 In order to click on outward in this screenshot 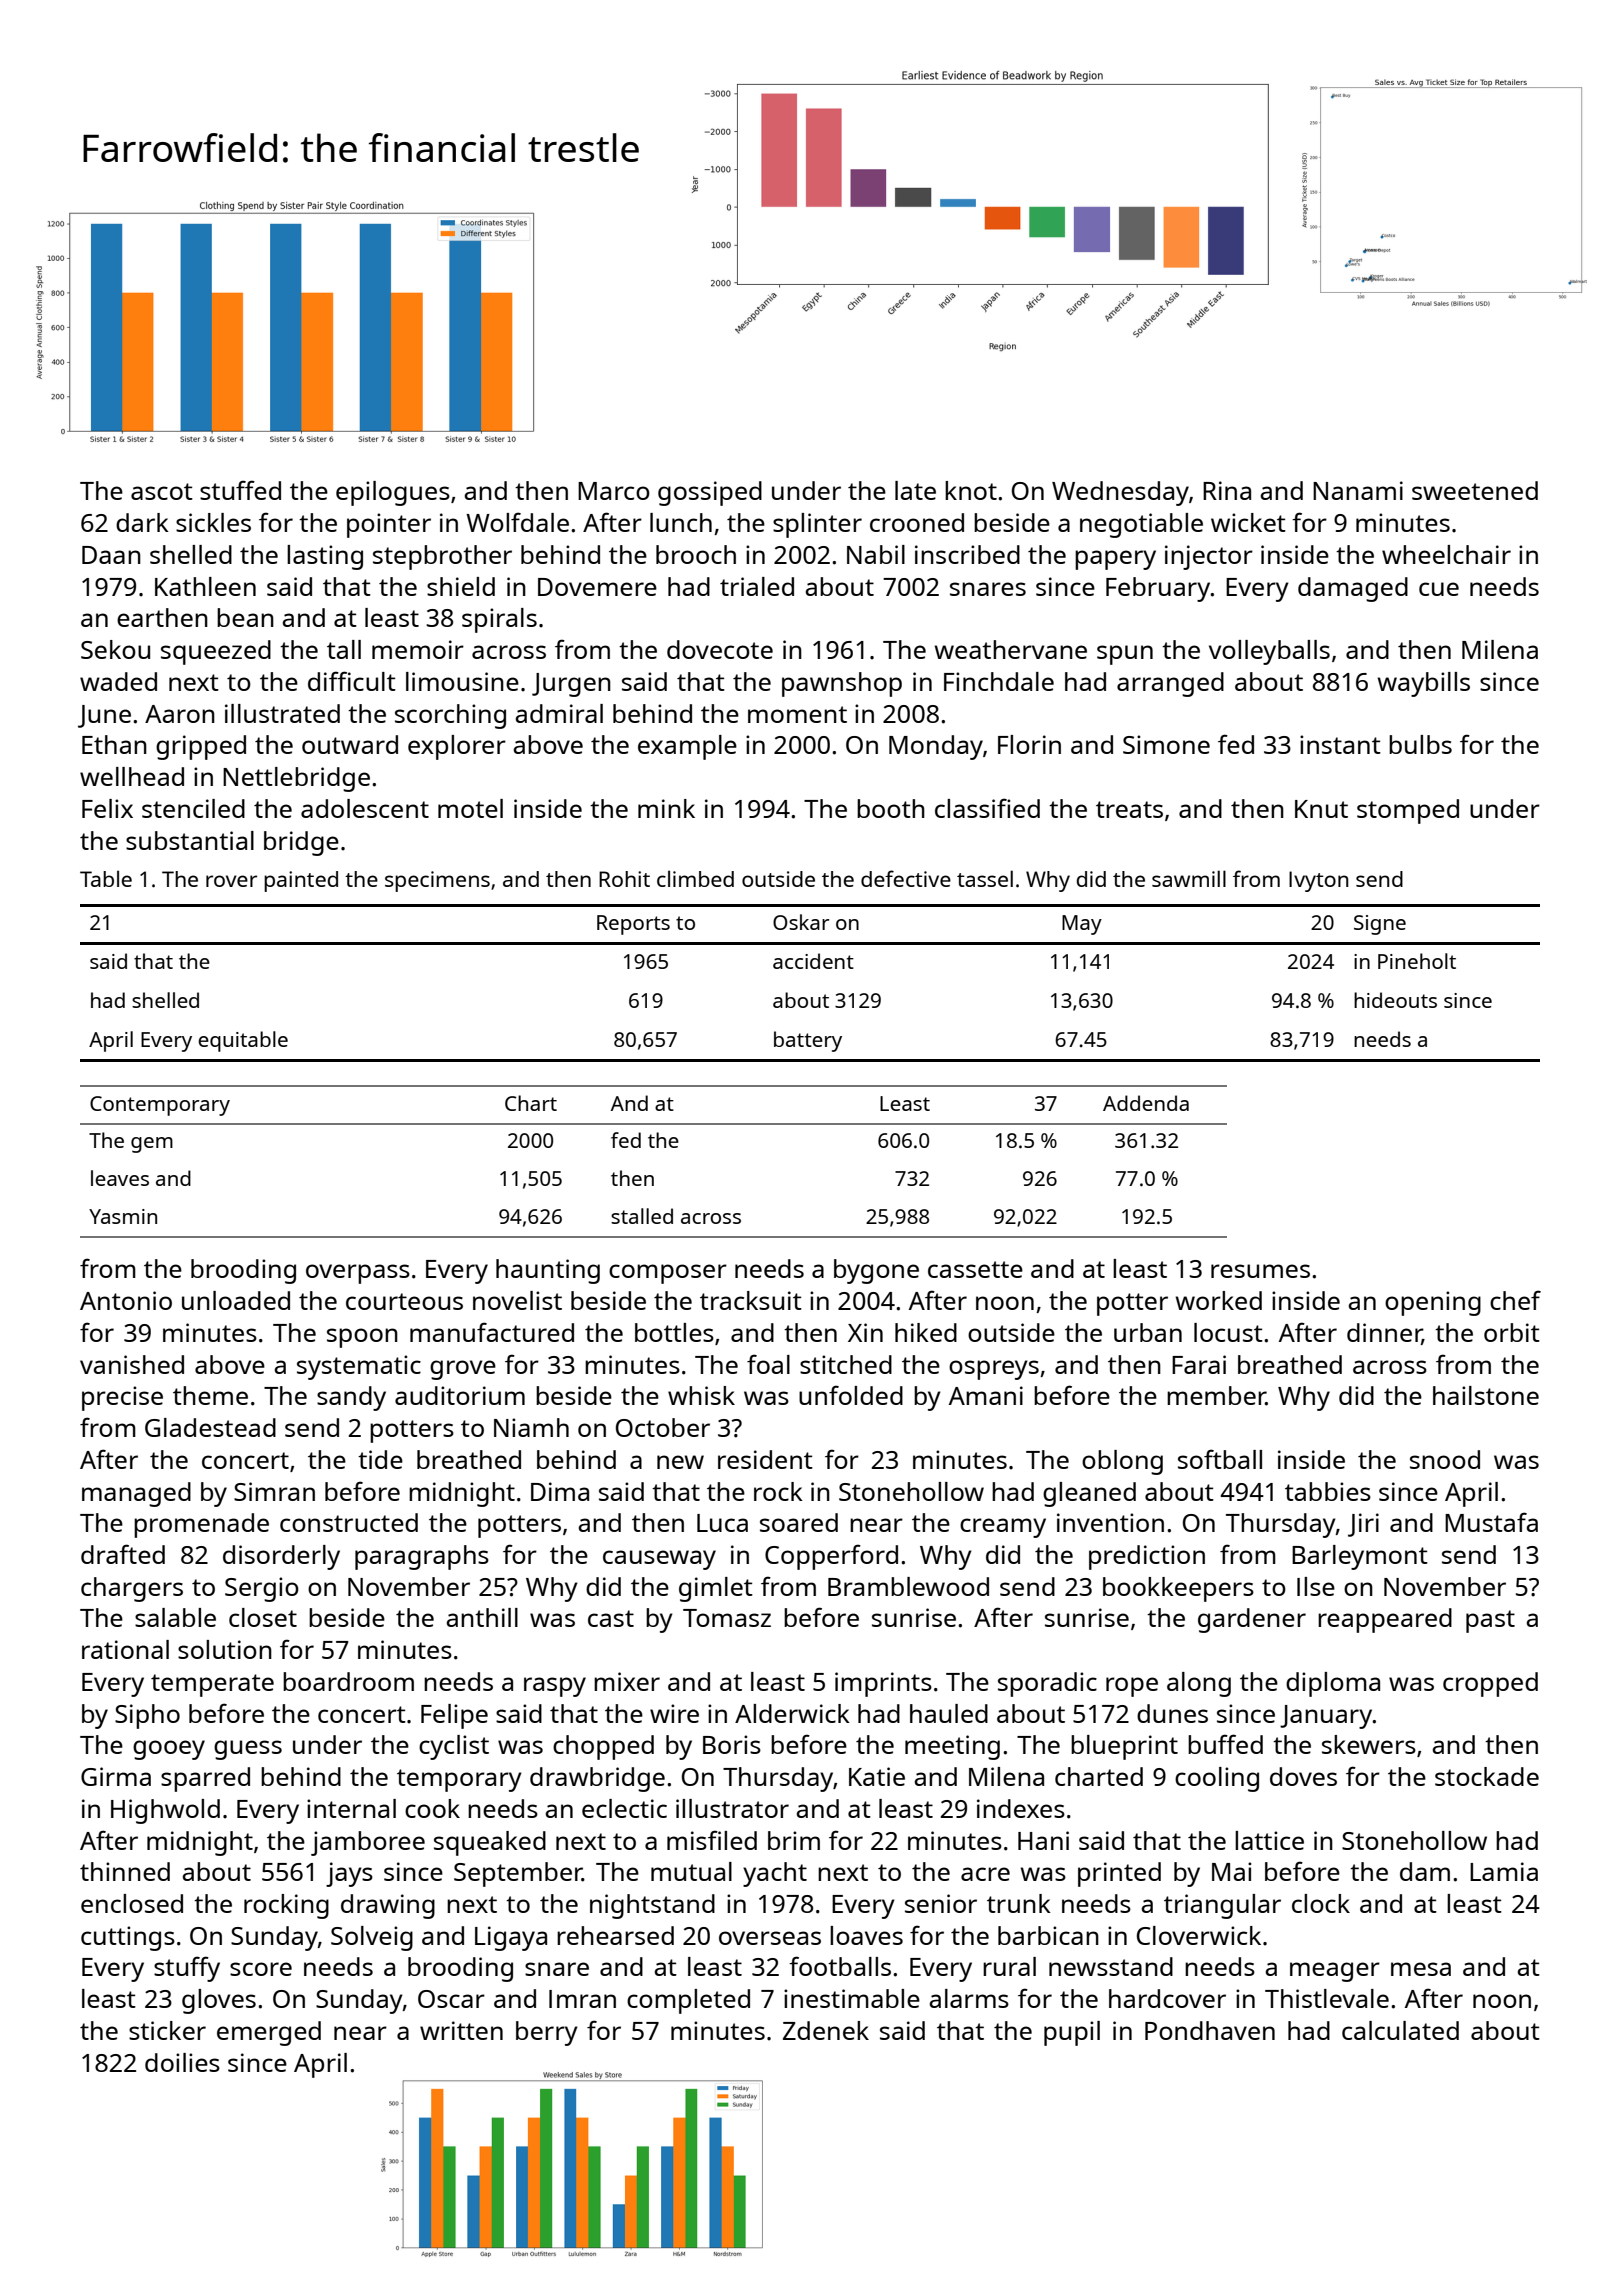, I will do `click(350, 744)`.
